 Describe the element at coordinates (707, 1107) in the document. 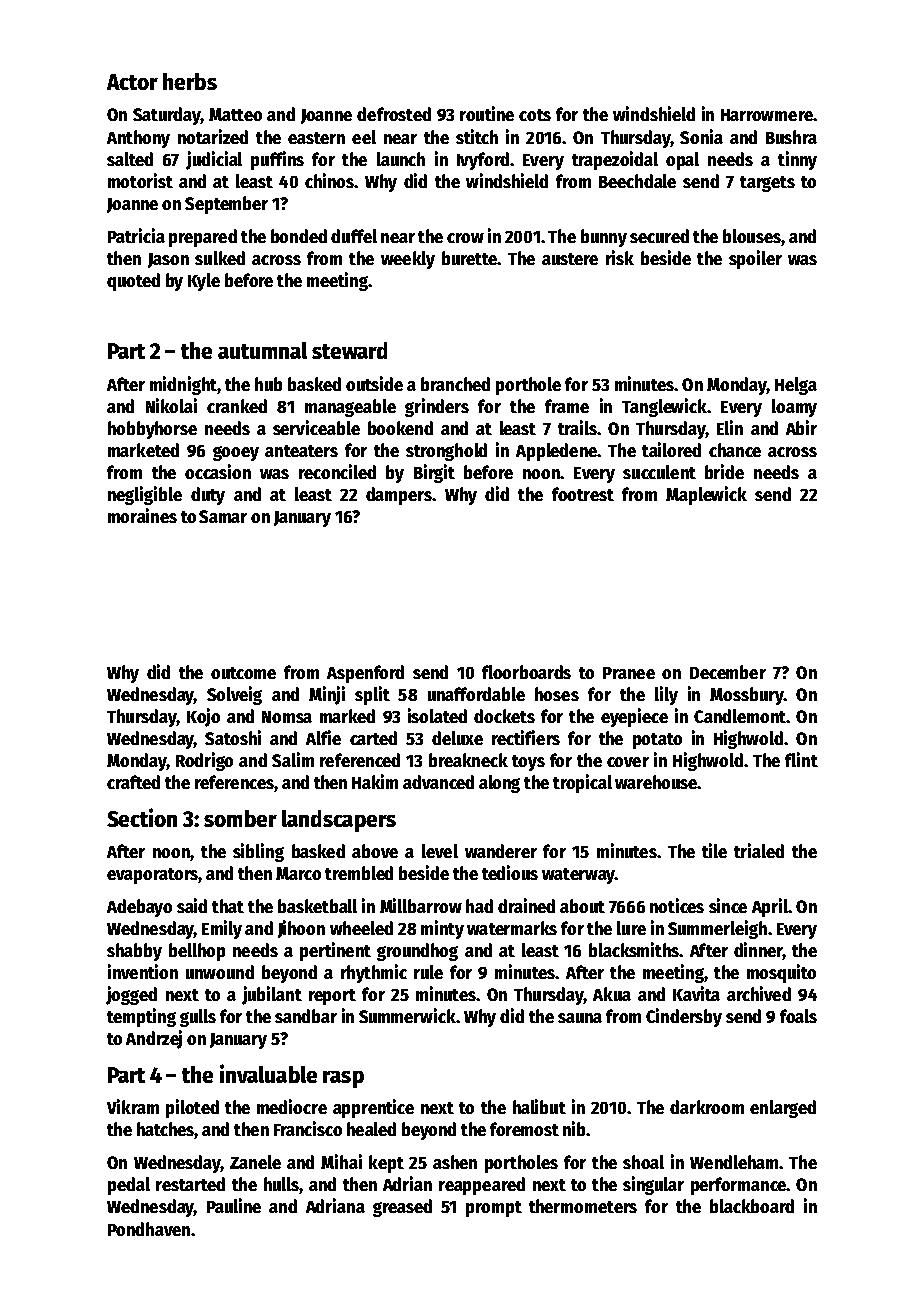

I see `darkroom` at that location.
